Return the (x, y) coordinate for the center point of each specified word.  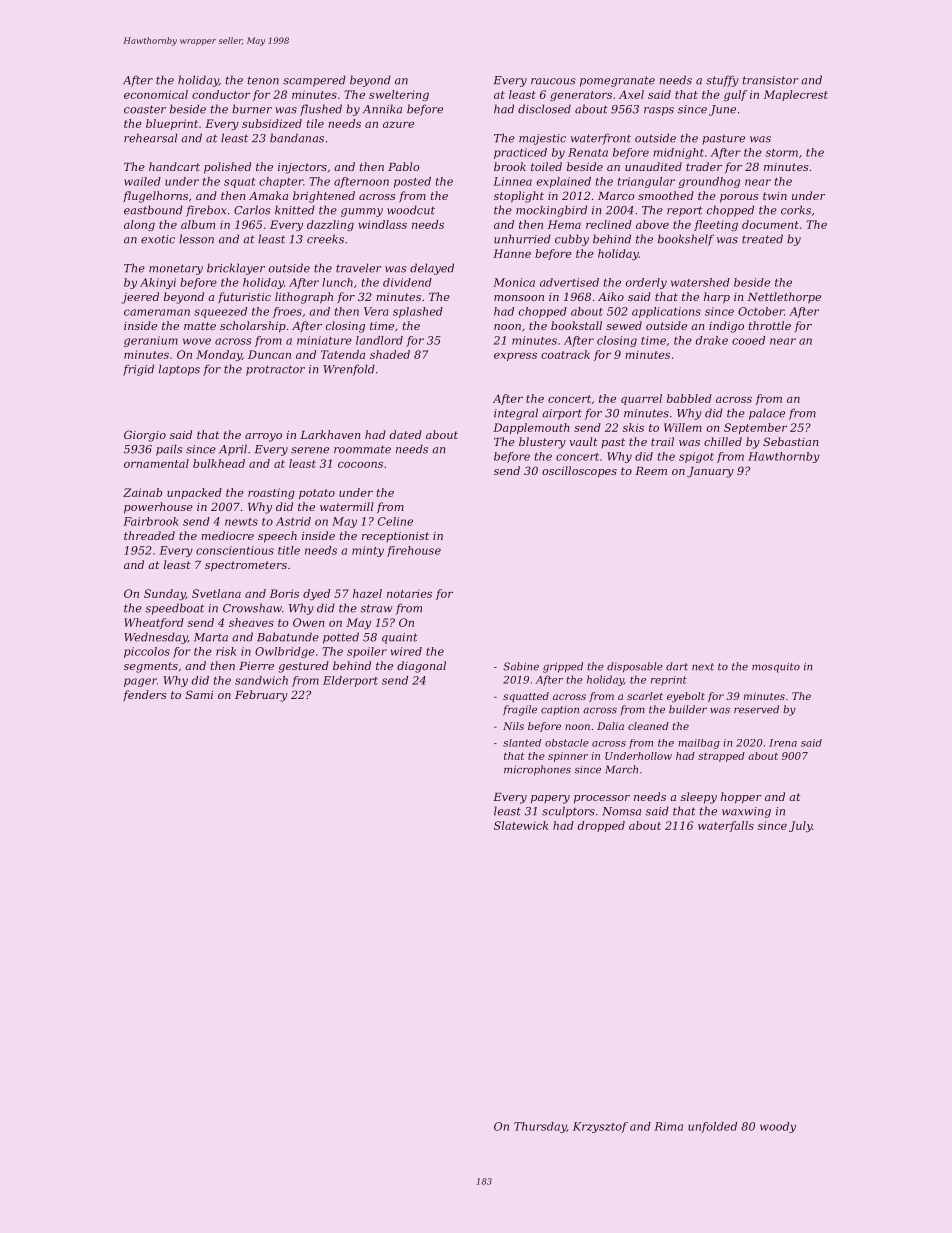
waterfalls (726, 826)
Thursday (540, 1127)
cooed (748, 340)
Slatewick (521, 825)
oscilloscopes (579, 472)
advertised (569, 282)
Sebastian (790, 441)
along (139, 225)
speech (277, 537)
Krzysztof (600, 1127)
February (261, 696)
